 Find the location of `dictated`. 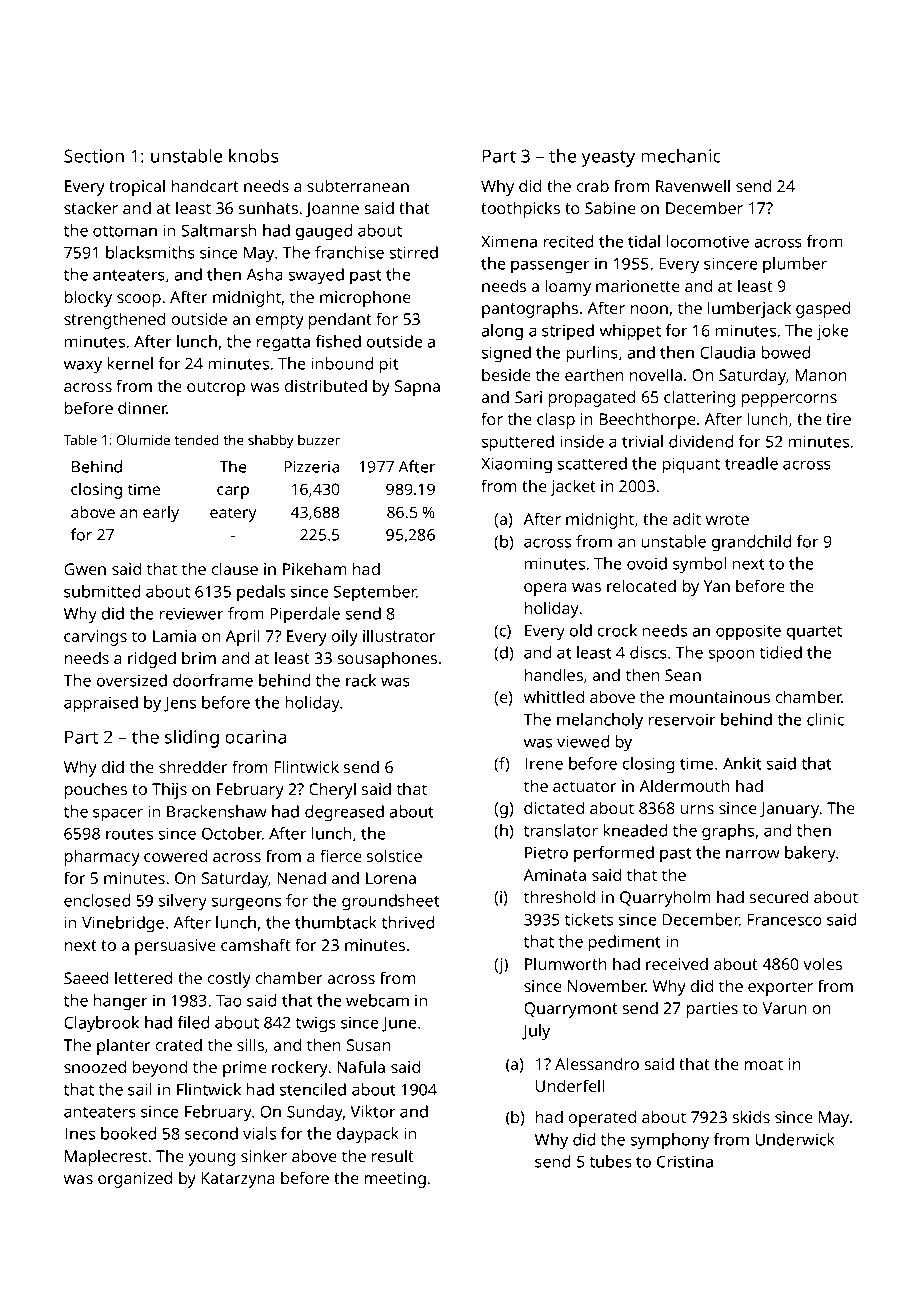

dictated is located at coordinates (554, 807).
